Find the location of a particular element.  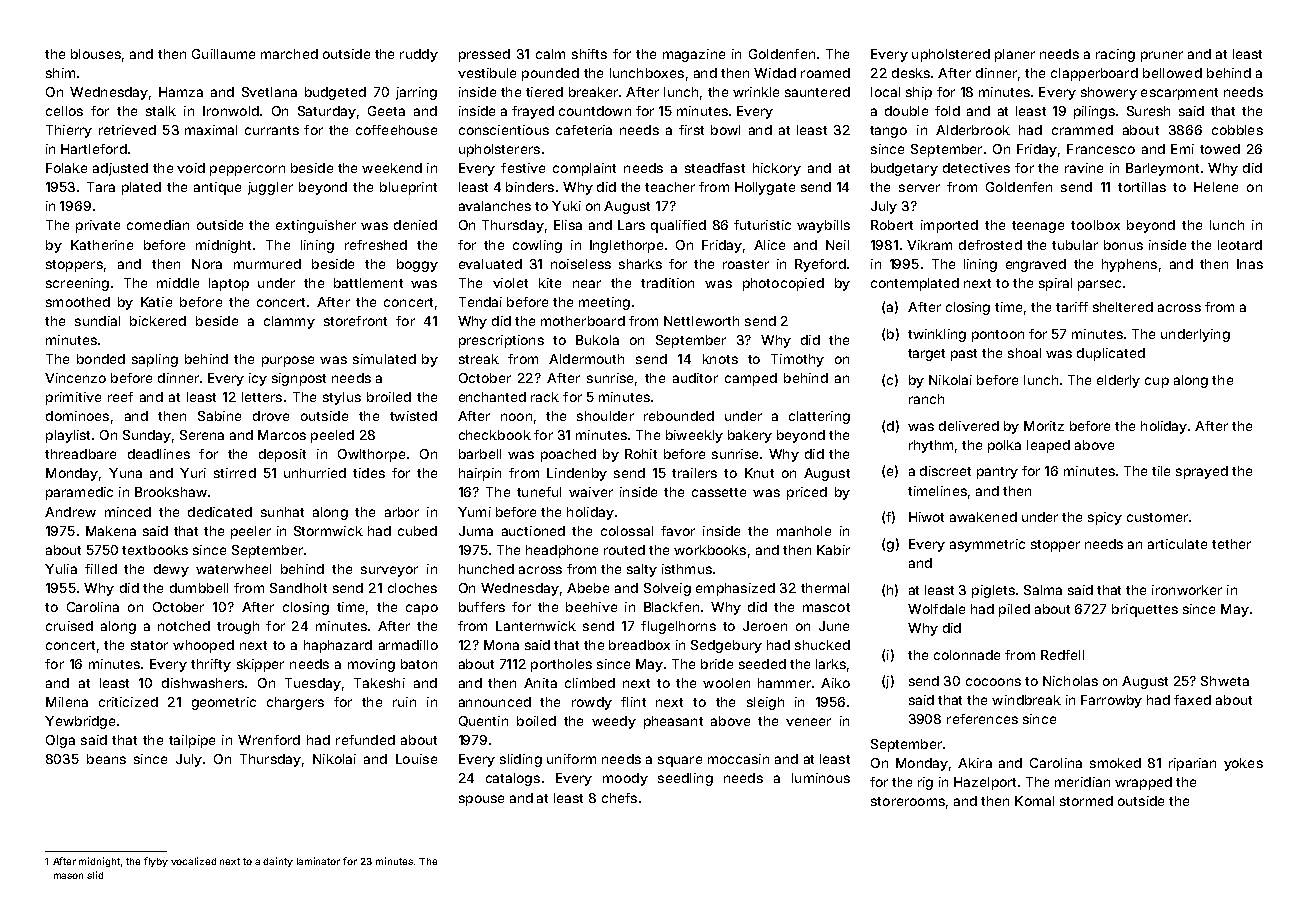

Lanternwick is located at coordinates (536, 626).
